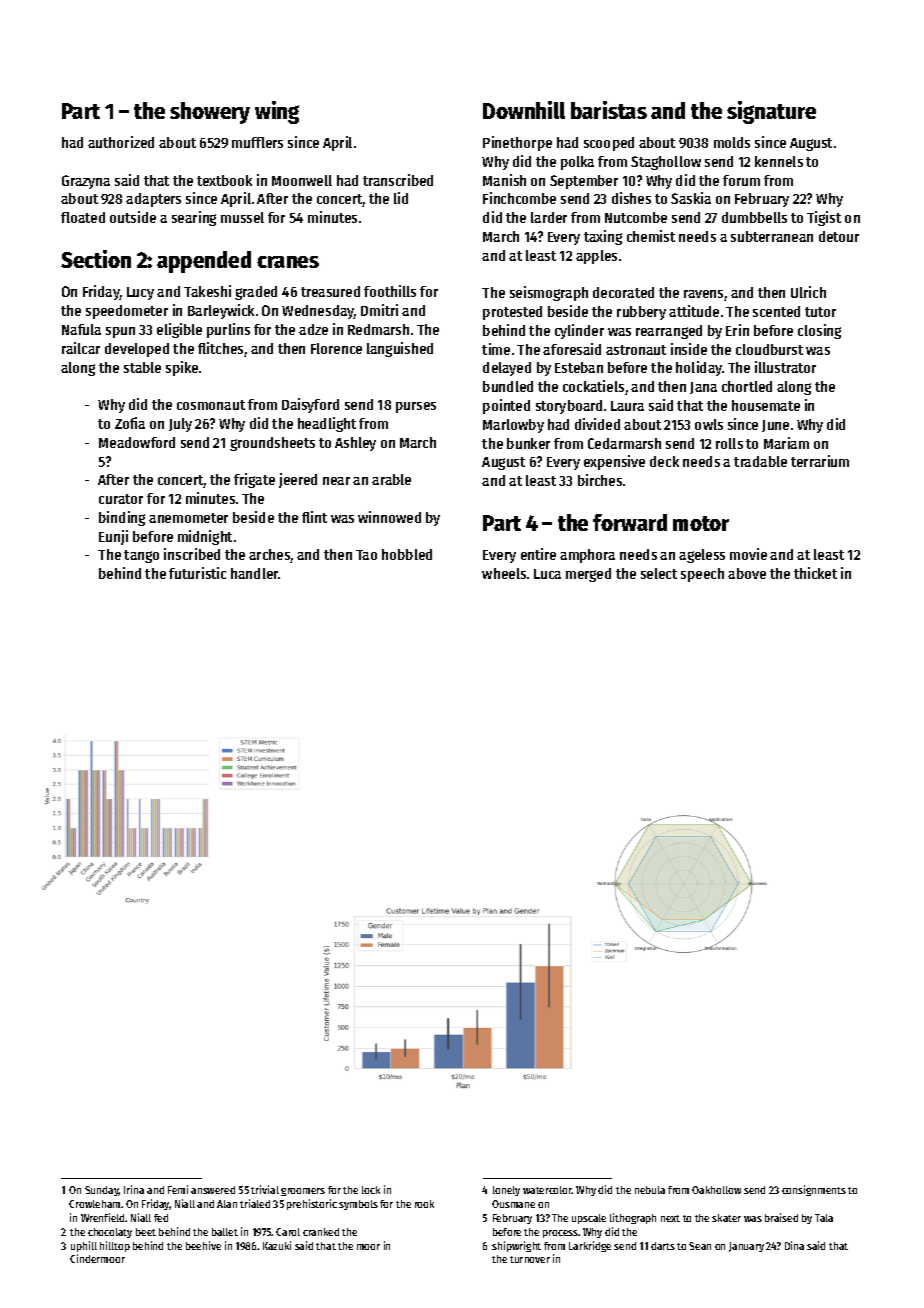  I want to click on signature, so click(771, 112).
